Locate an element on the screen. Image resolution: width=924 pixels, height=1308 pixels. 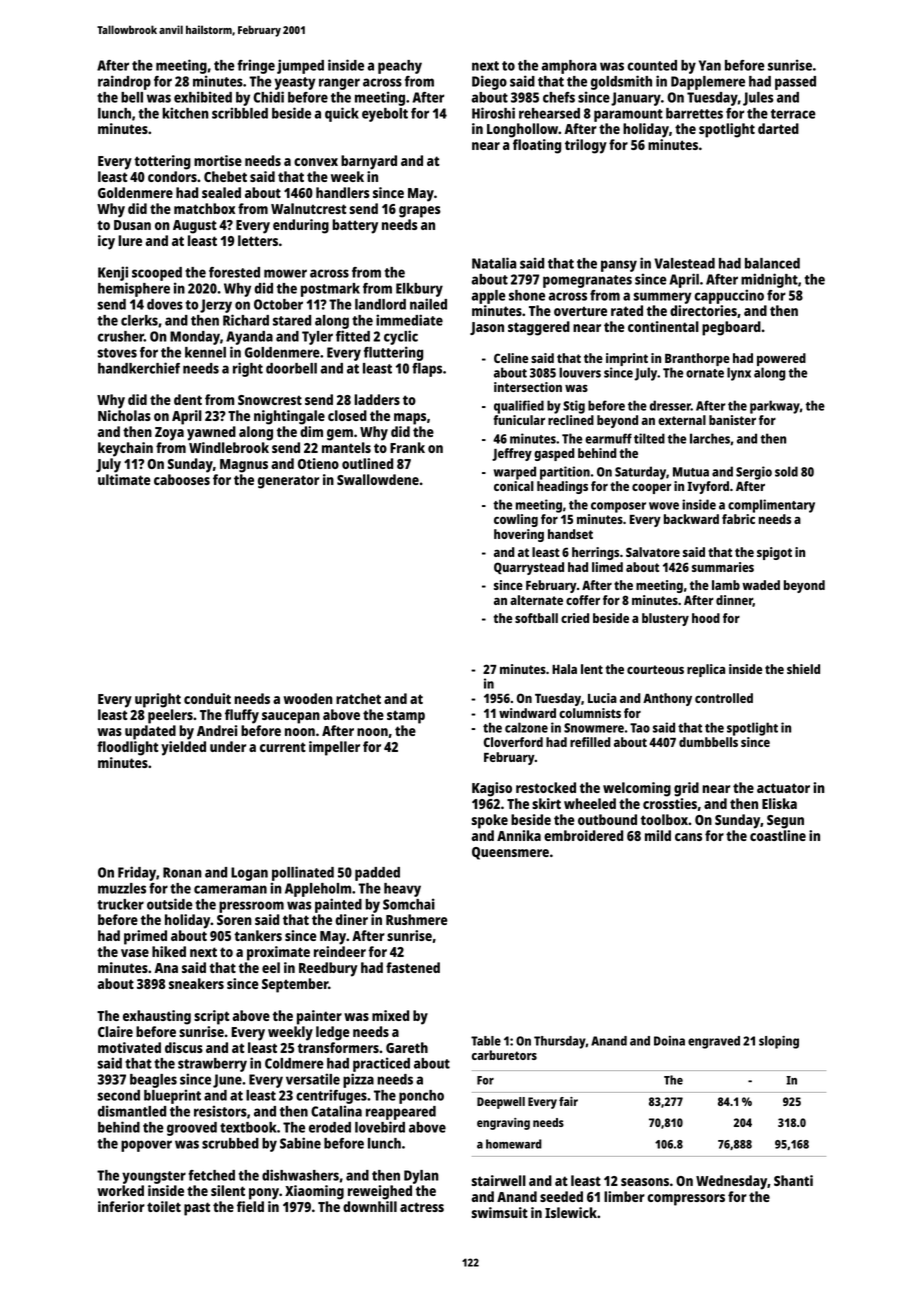
counted is located at coordinates (652, 65).
